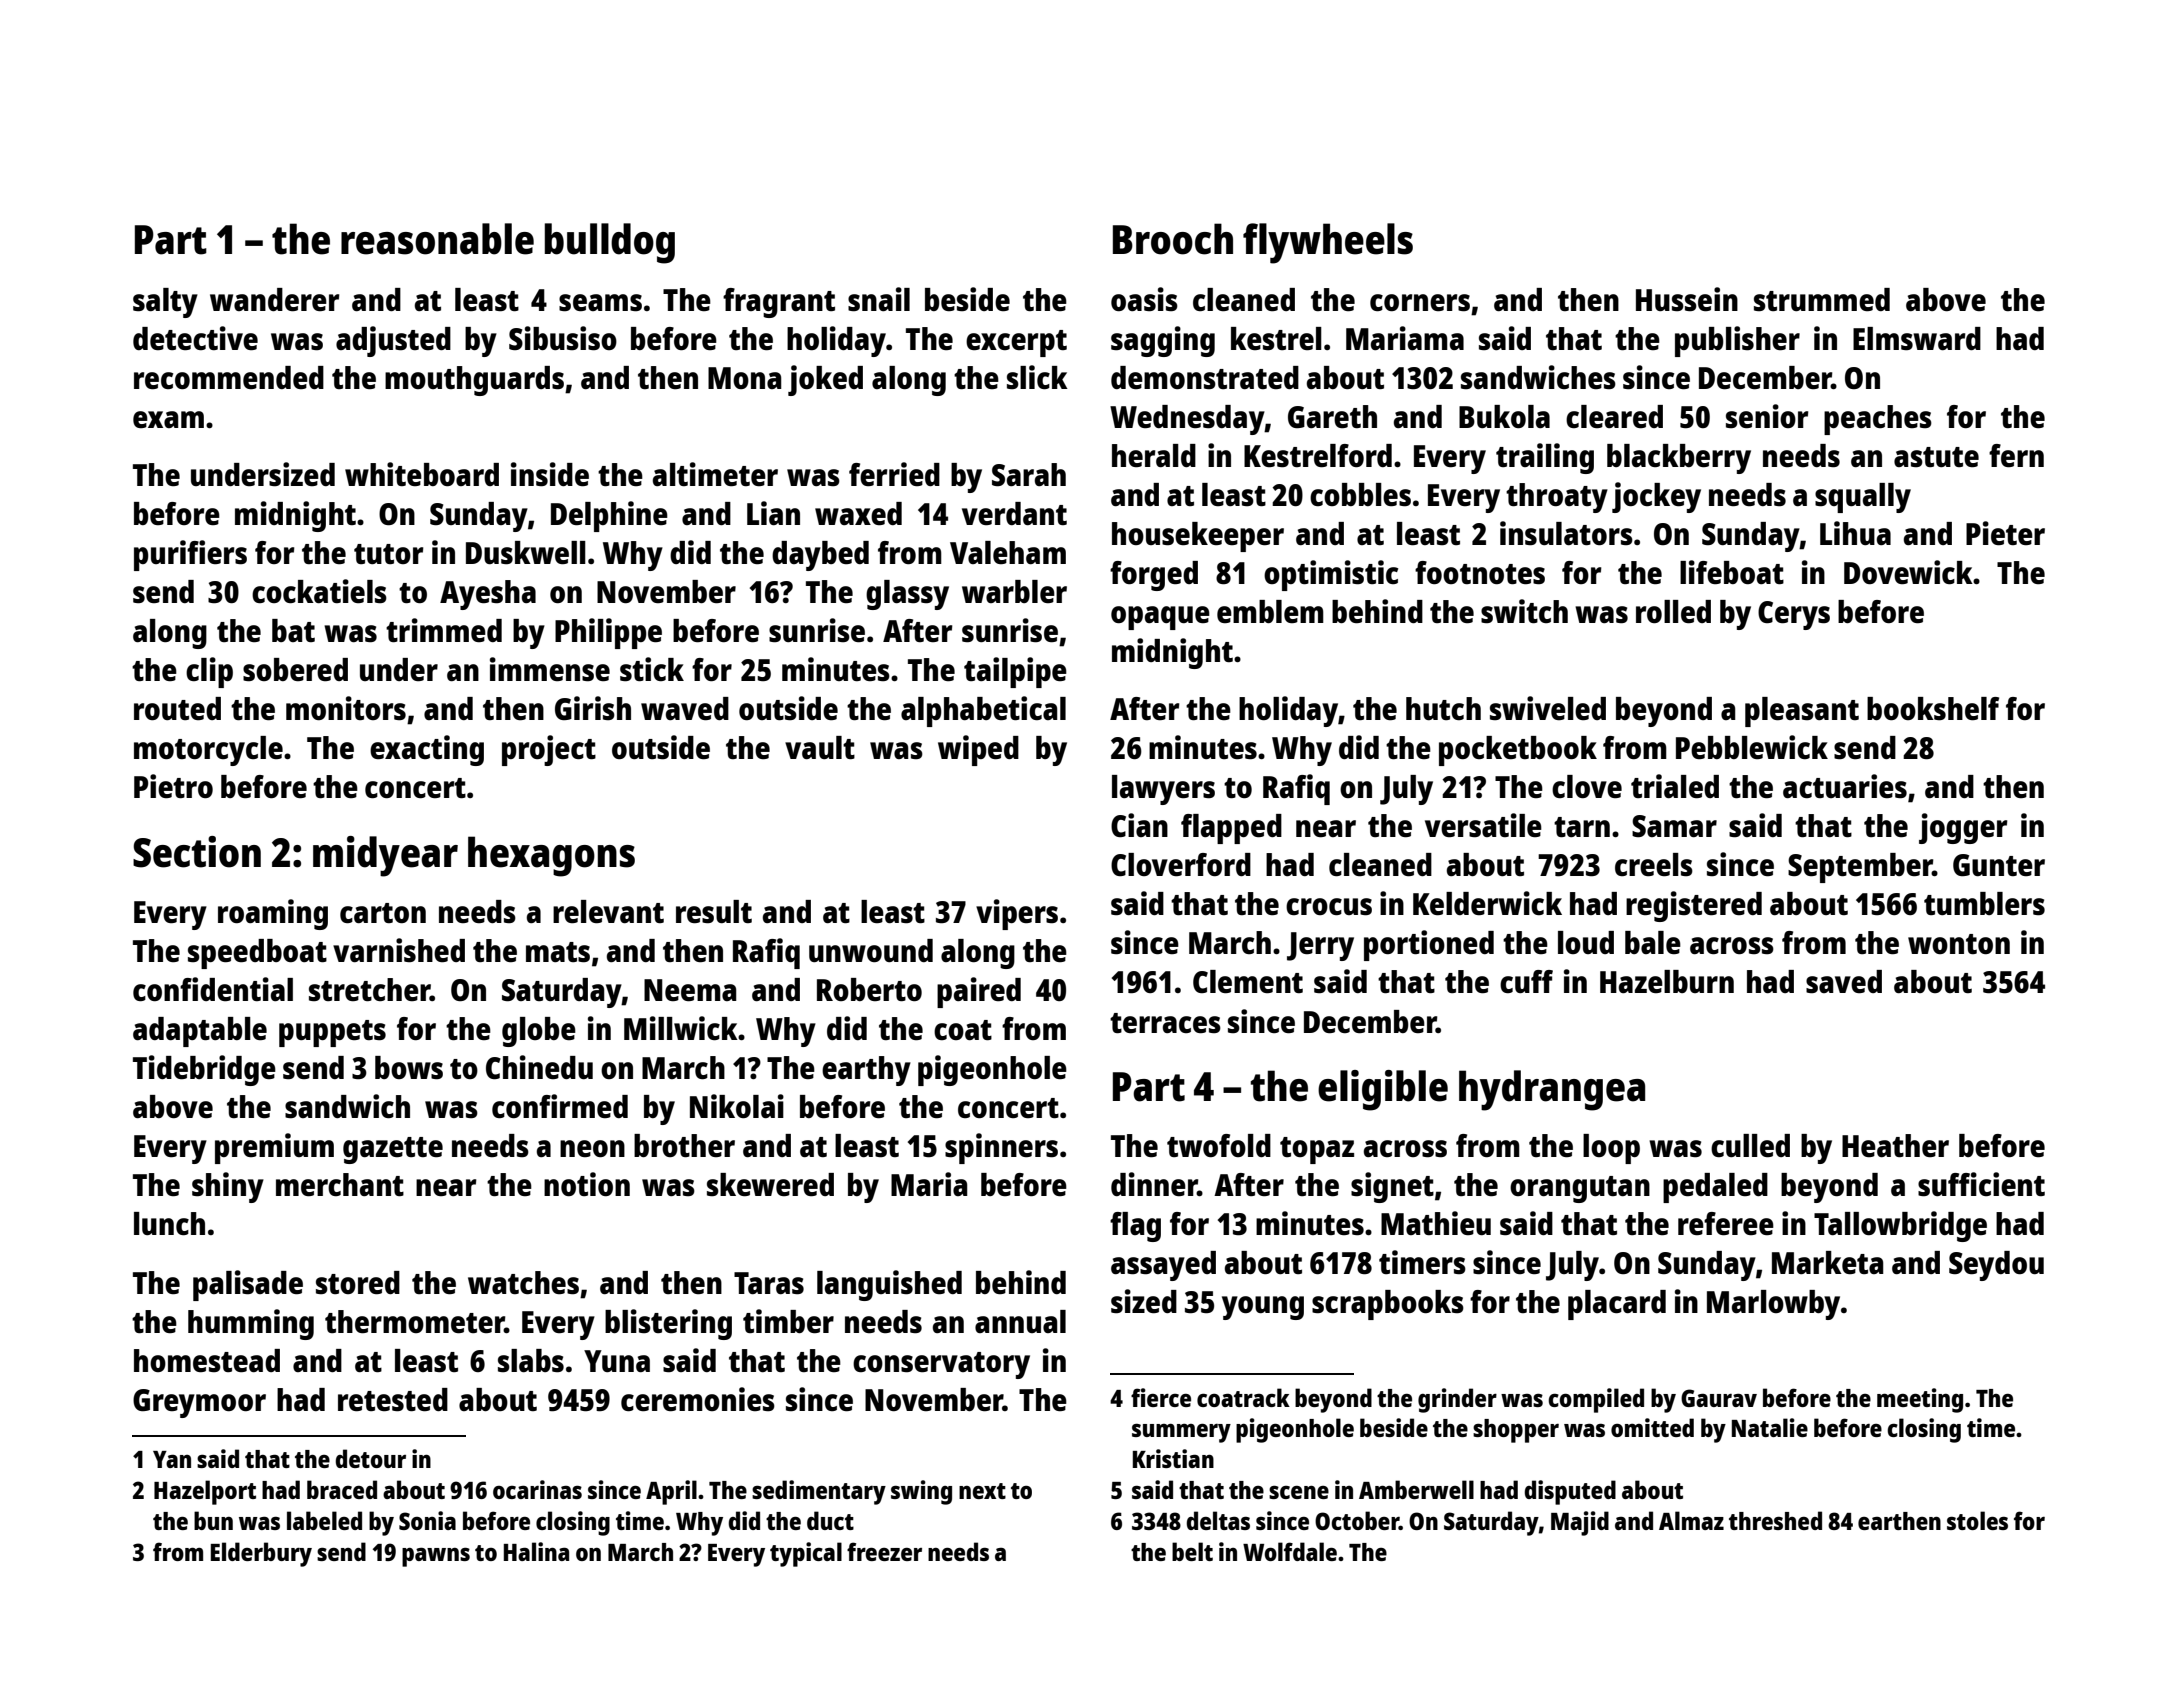  Describe the element at coordinates (610, 243) in the image. I see `bulldog` at that location.
